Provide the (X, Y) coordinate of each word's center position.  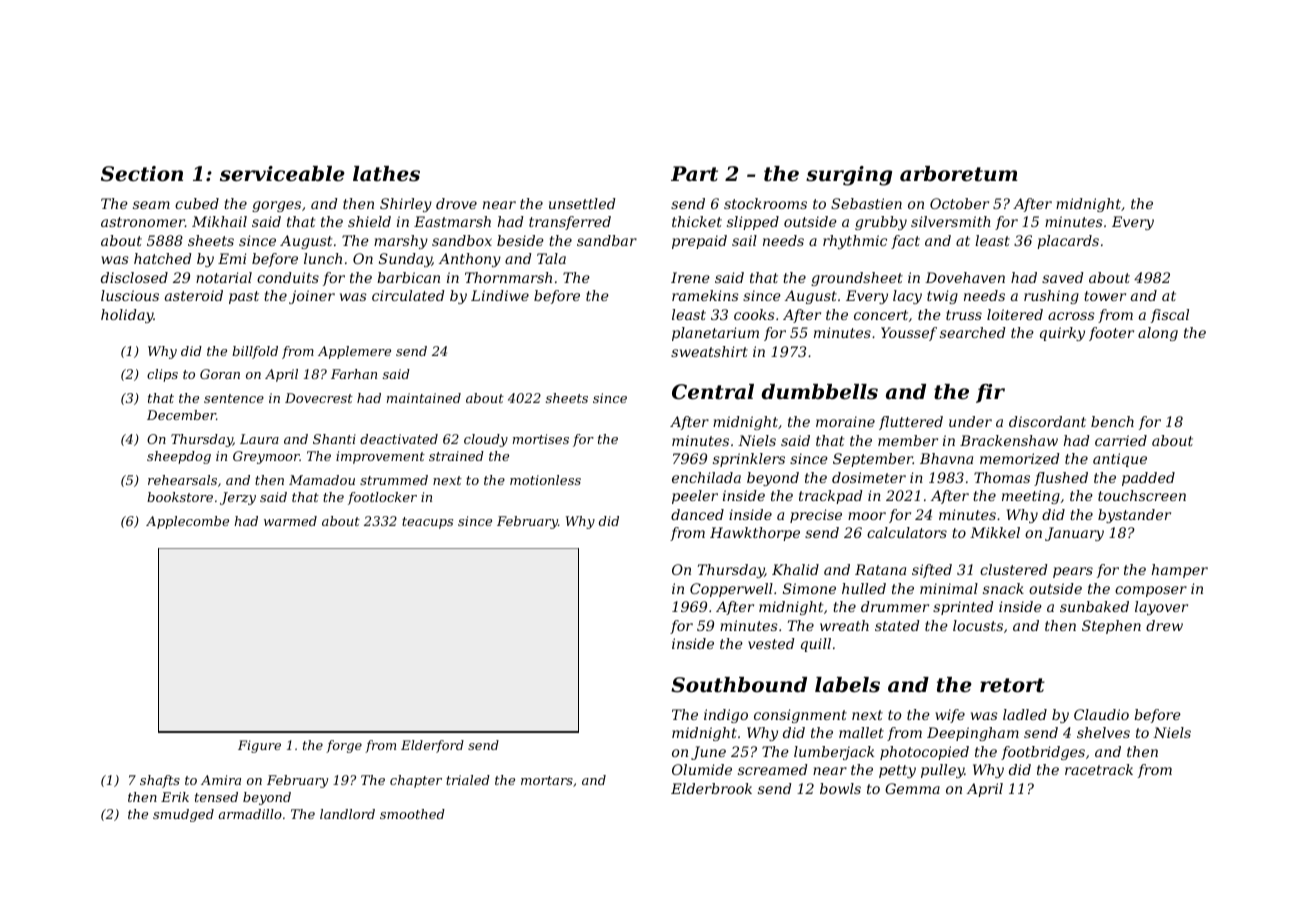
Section (142, 174)
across (1071, 316)
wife (950, 716)
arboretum (958, 174)
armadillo (250, 814)
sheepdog (179, 457)
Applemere (354, 352)
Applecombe (187, 522)
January (1074, 534)
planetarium (715, 334)
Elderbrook (711, 788)
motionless (545, 480)
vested (771, 643)
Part (694, 174)
